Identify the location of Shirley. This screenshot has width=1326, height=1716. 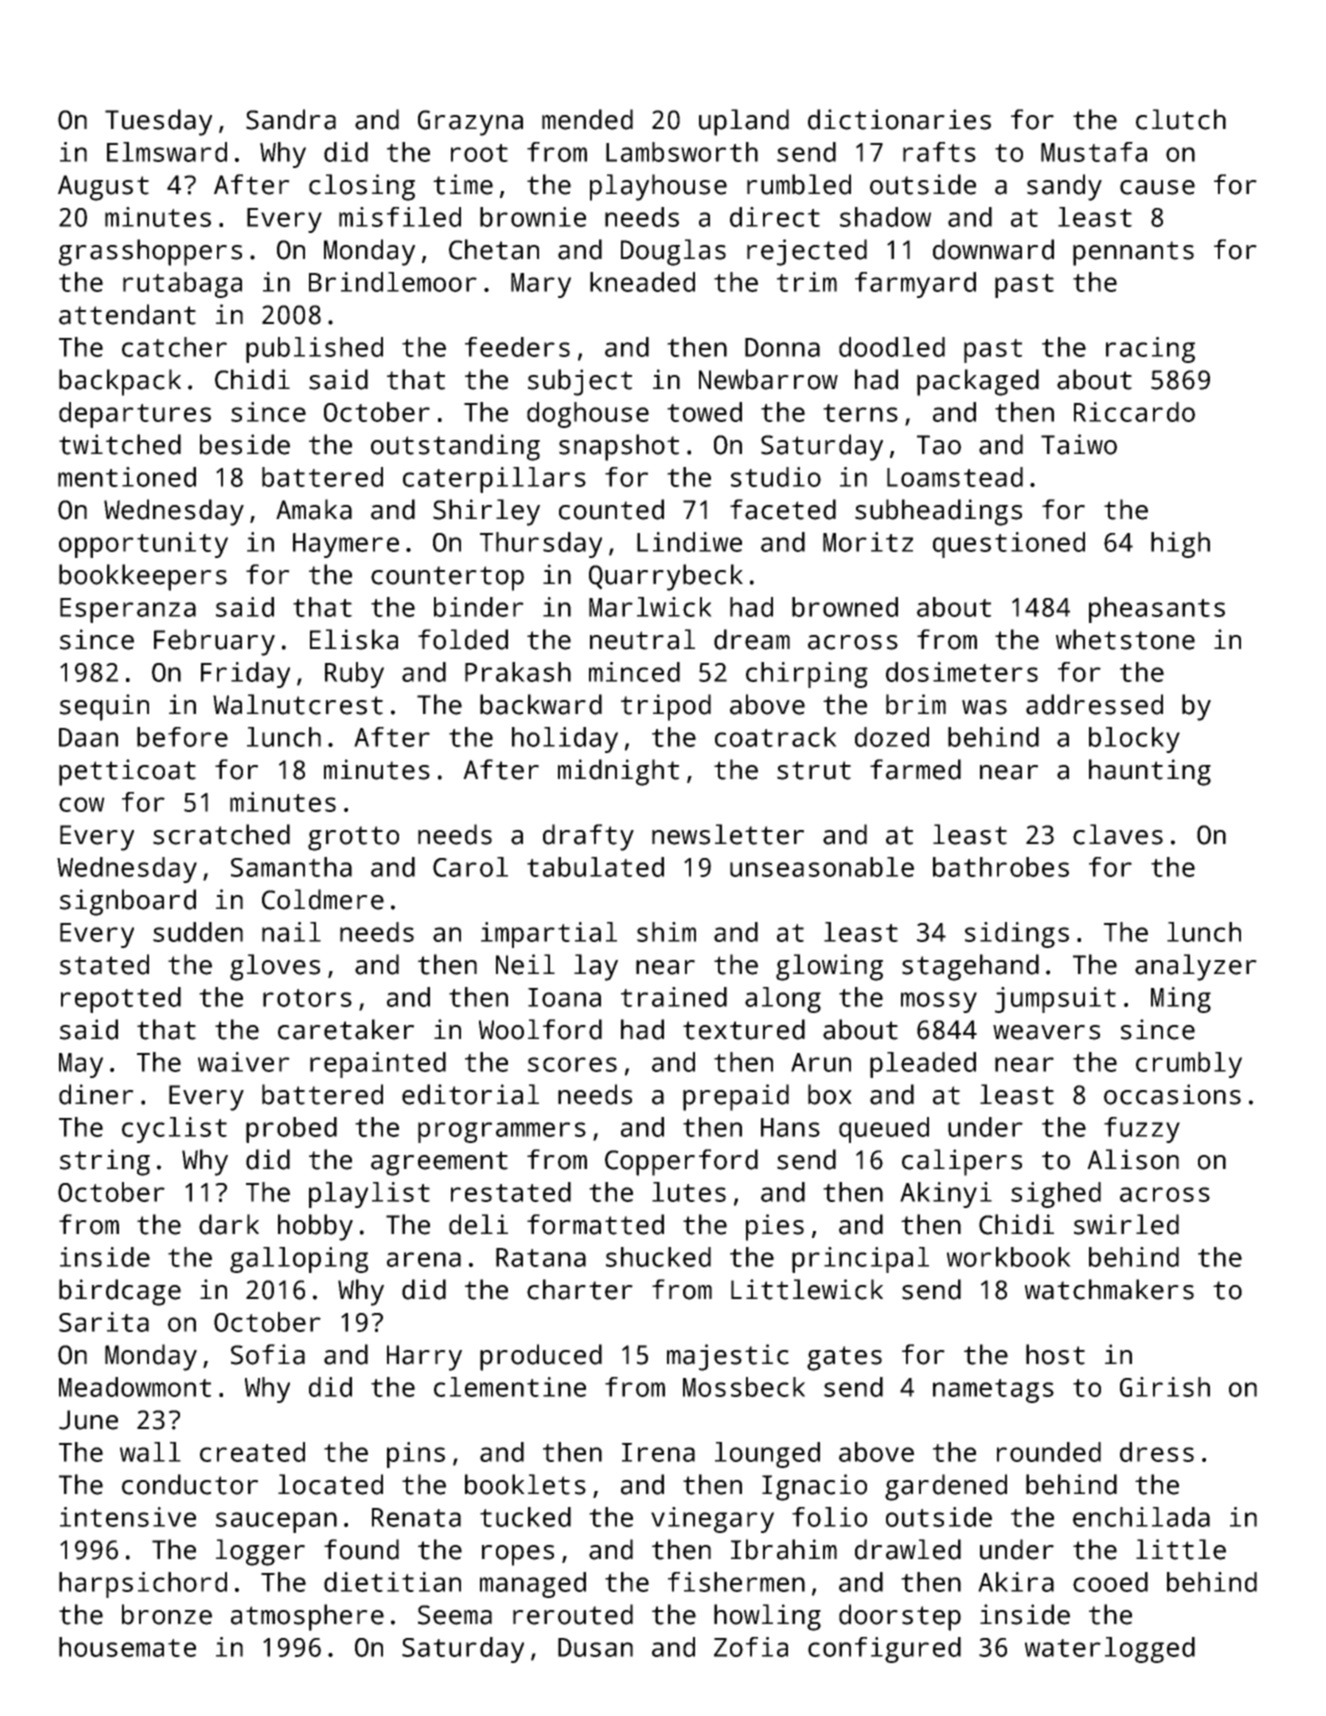
(486, 512).
